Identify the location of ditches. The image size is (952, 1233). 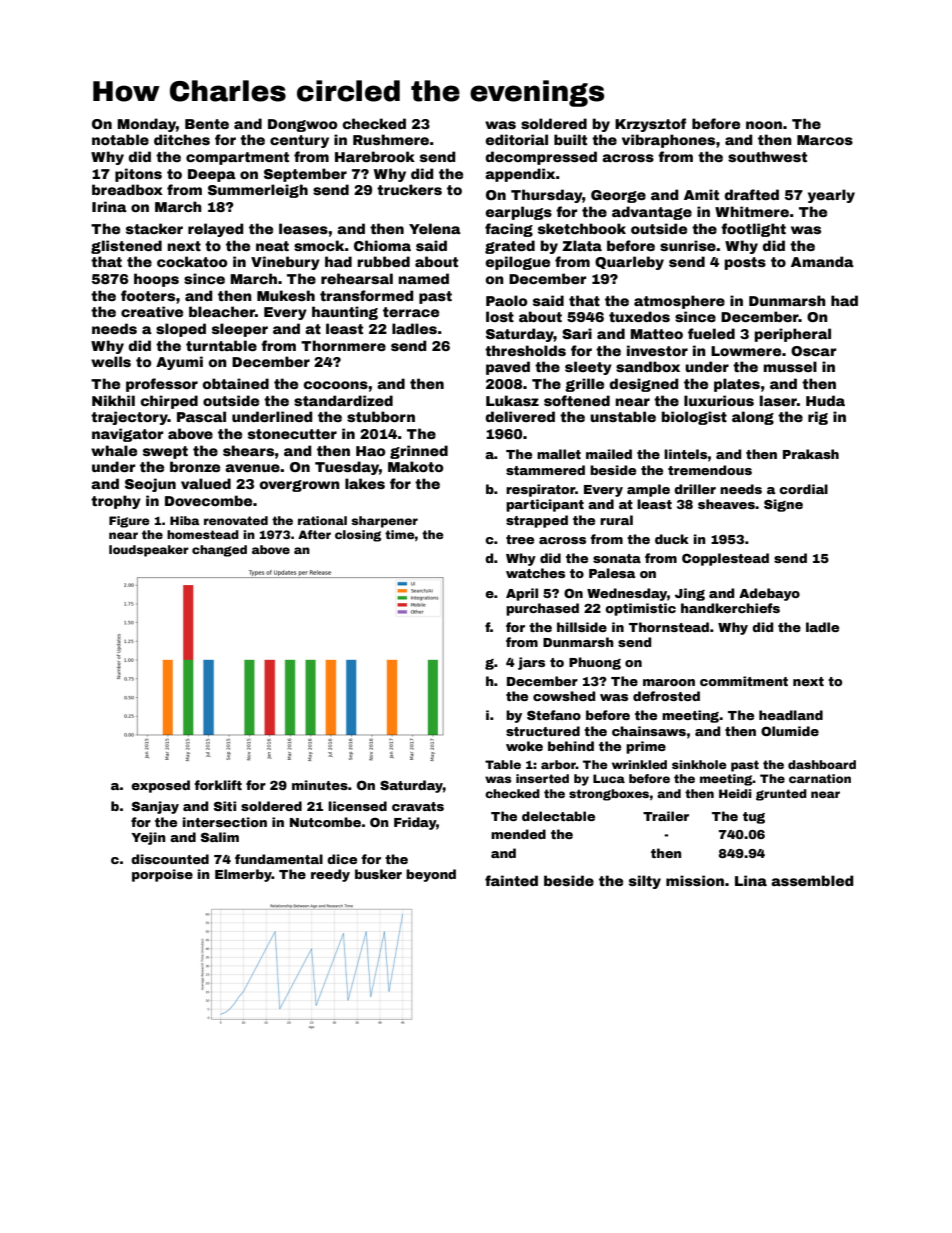
(182, 139).
